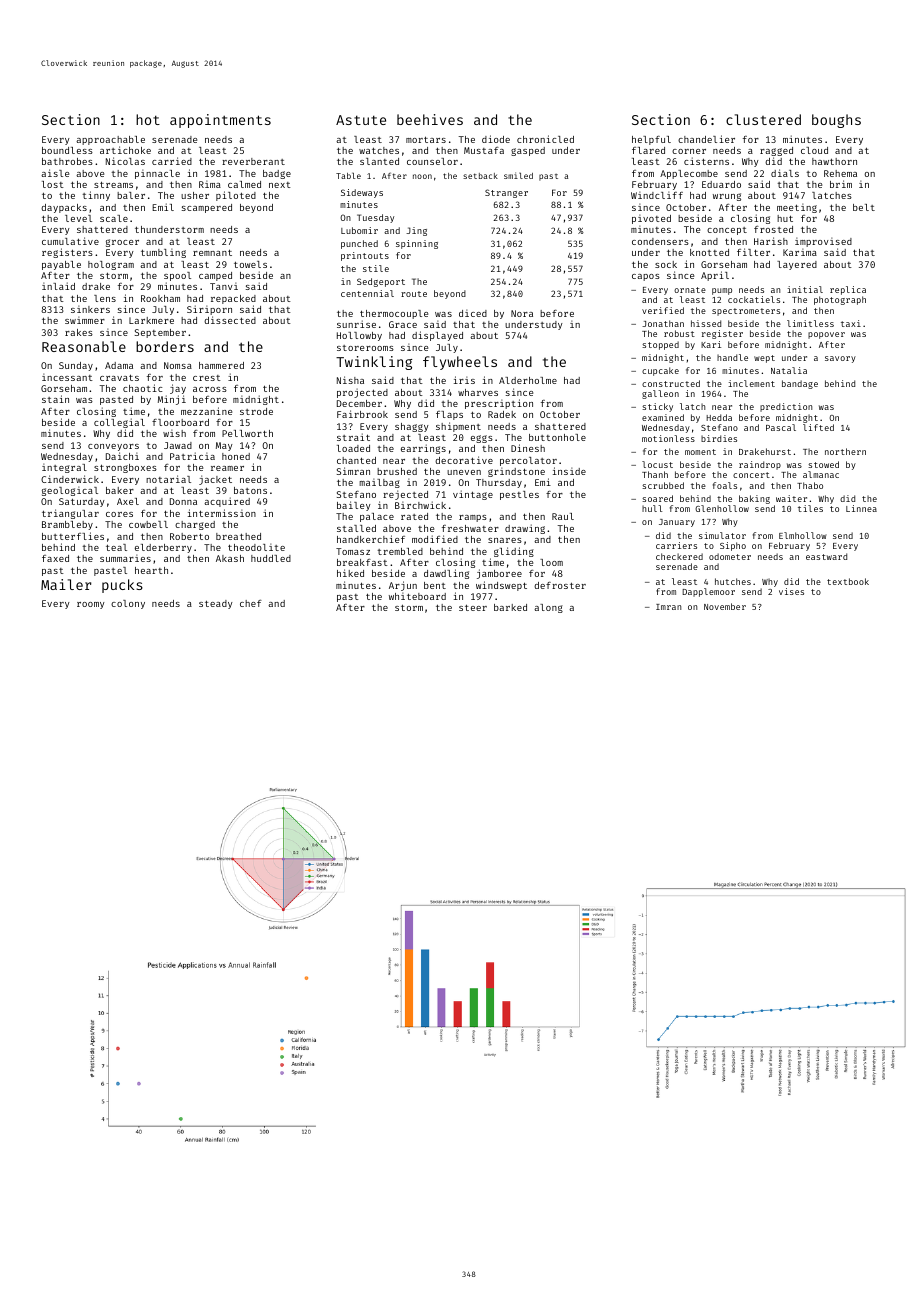 Image resolution: width=924 pixels, height=1308 pixels. Describe the element at coordinates (663, 310) in the page. I see `verified` at that location.
